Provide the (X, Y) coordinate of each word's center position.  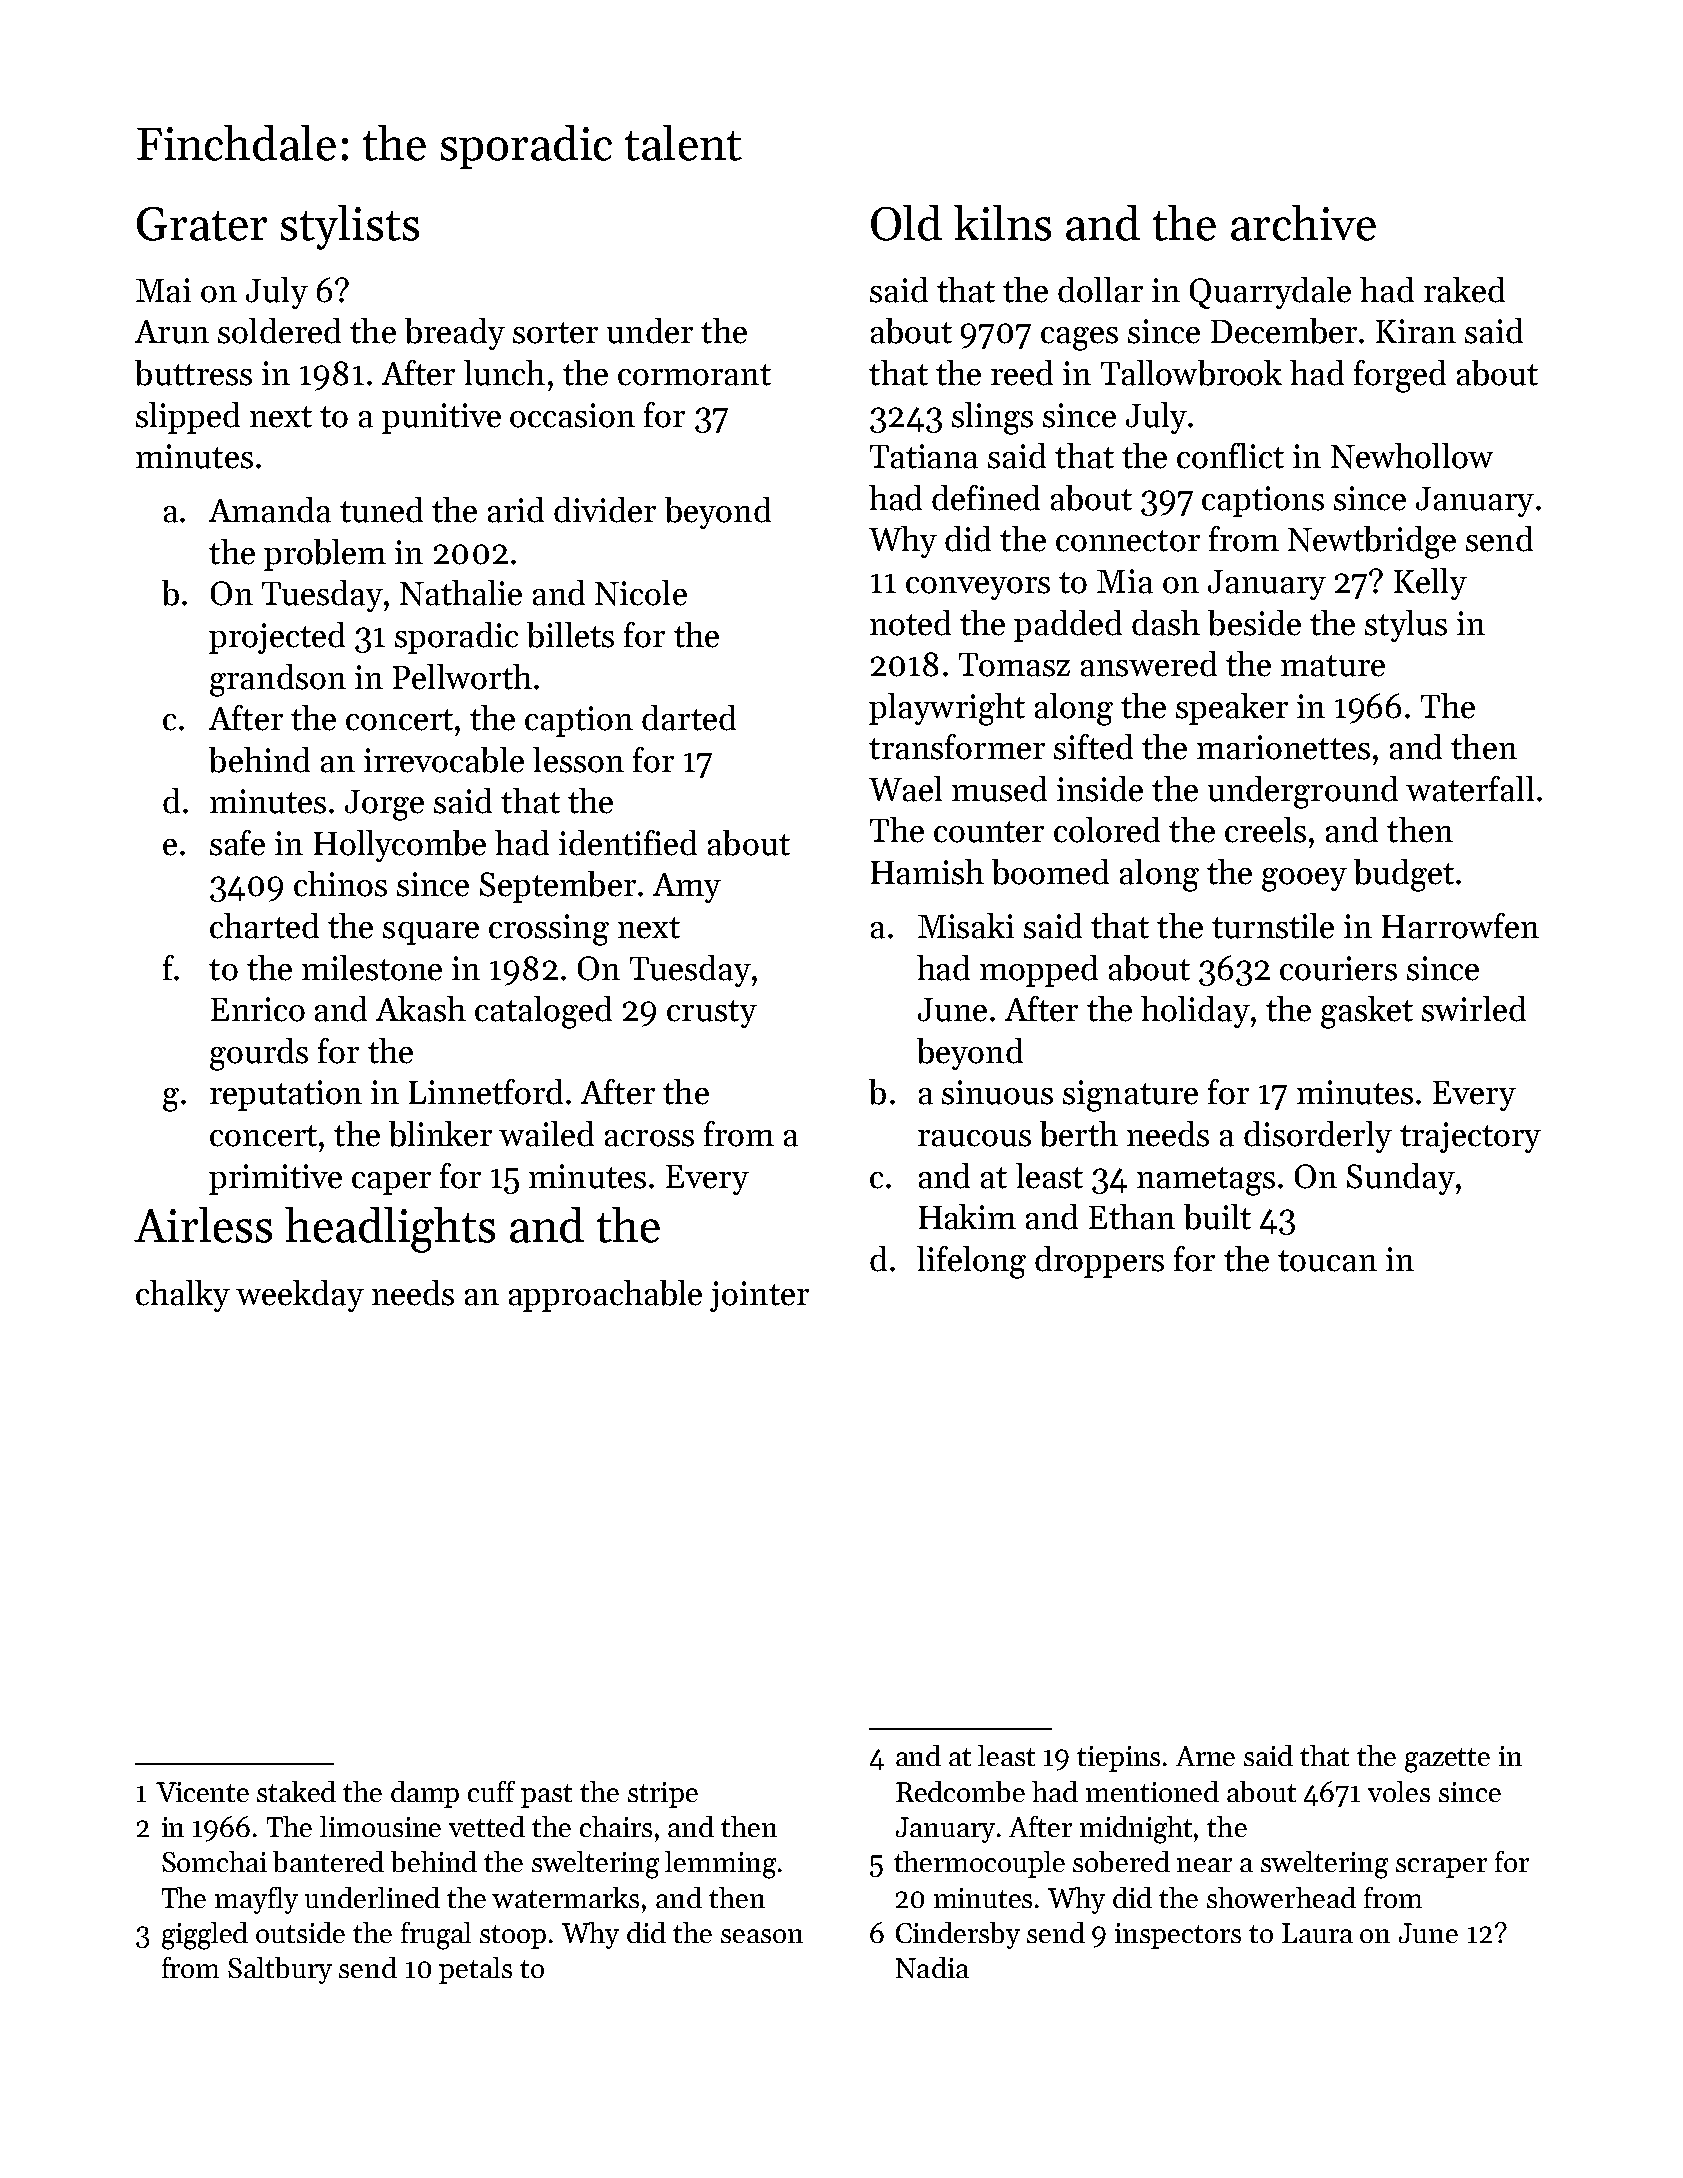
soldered (279, 331)
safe (237, 843)
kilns (1002, 223)
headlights (390, 1230)
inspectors (1178, 1936)
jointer (759, 1296)
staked (296, 1791)
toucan (1327, 1261)
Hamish (927, 872)
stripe (663, 1795)
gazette (1447, 1760)
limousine (380, 1826)
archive (1303, 223)
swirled (1474, 1009)
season (762, 1936)
